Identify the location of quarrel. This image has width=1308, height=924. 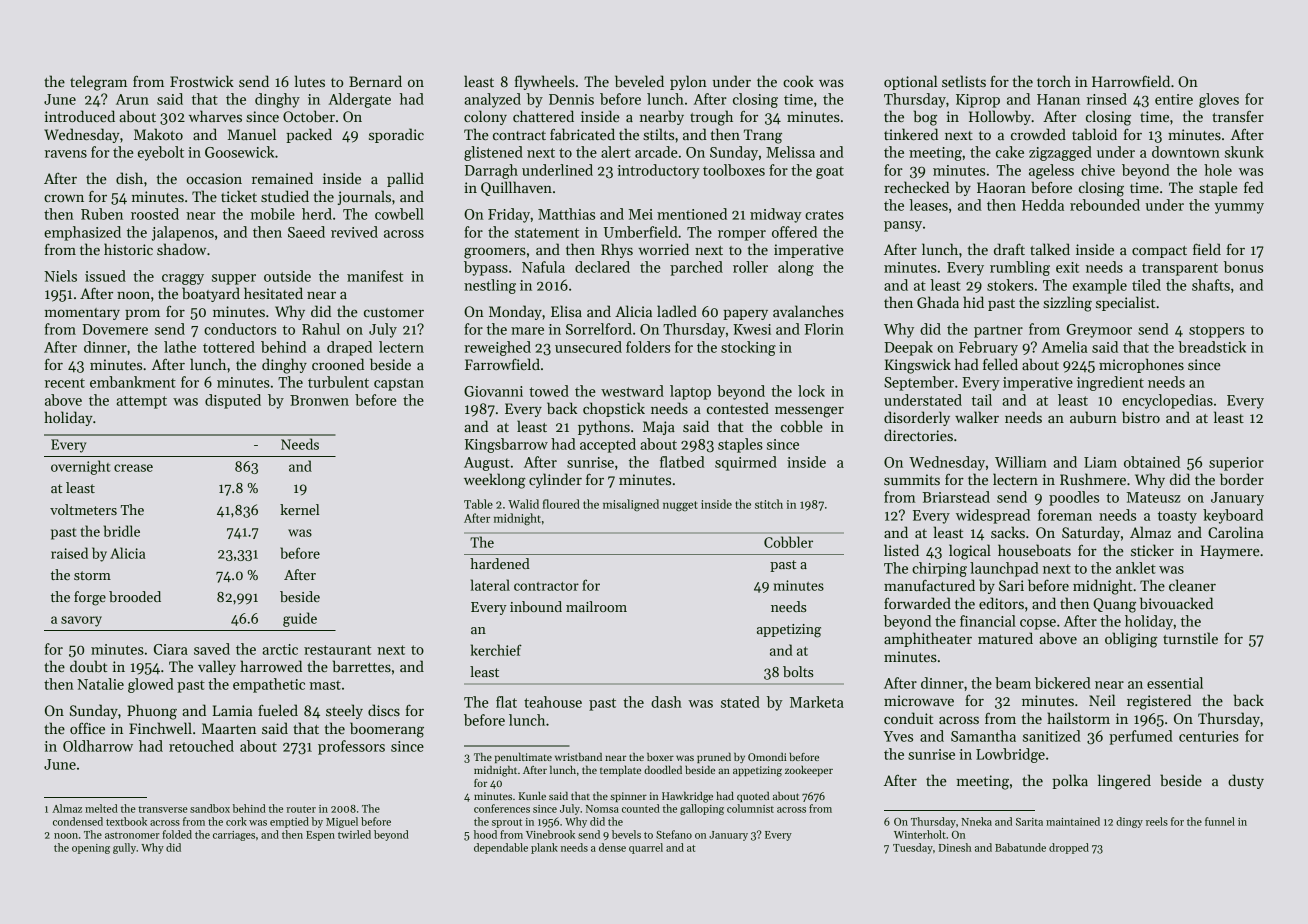
(646, 848).
